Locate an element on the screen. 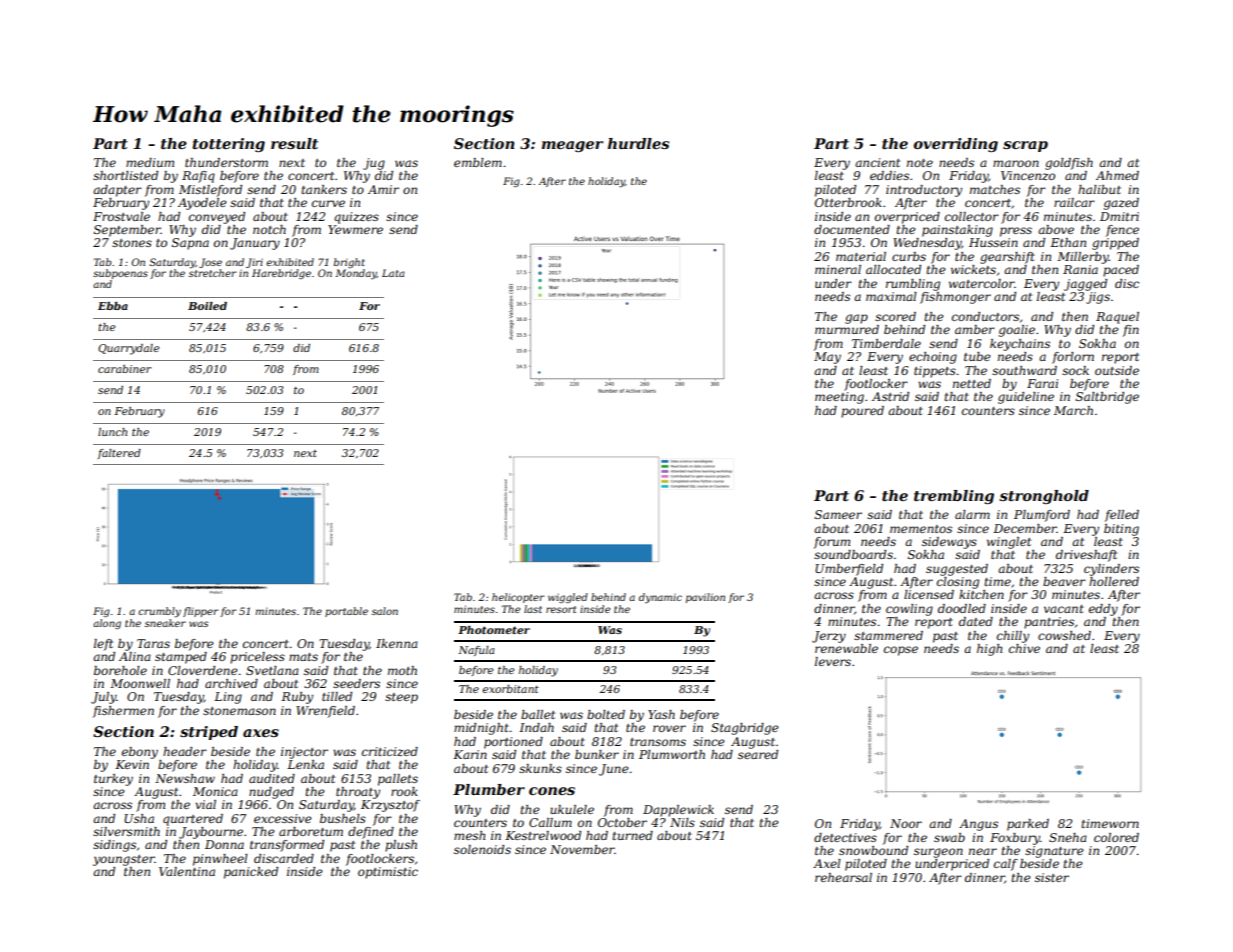 The image size is (1233, 952). emblem is located at coordinates (478, 162).
